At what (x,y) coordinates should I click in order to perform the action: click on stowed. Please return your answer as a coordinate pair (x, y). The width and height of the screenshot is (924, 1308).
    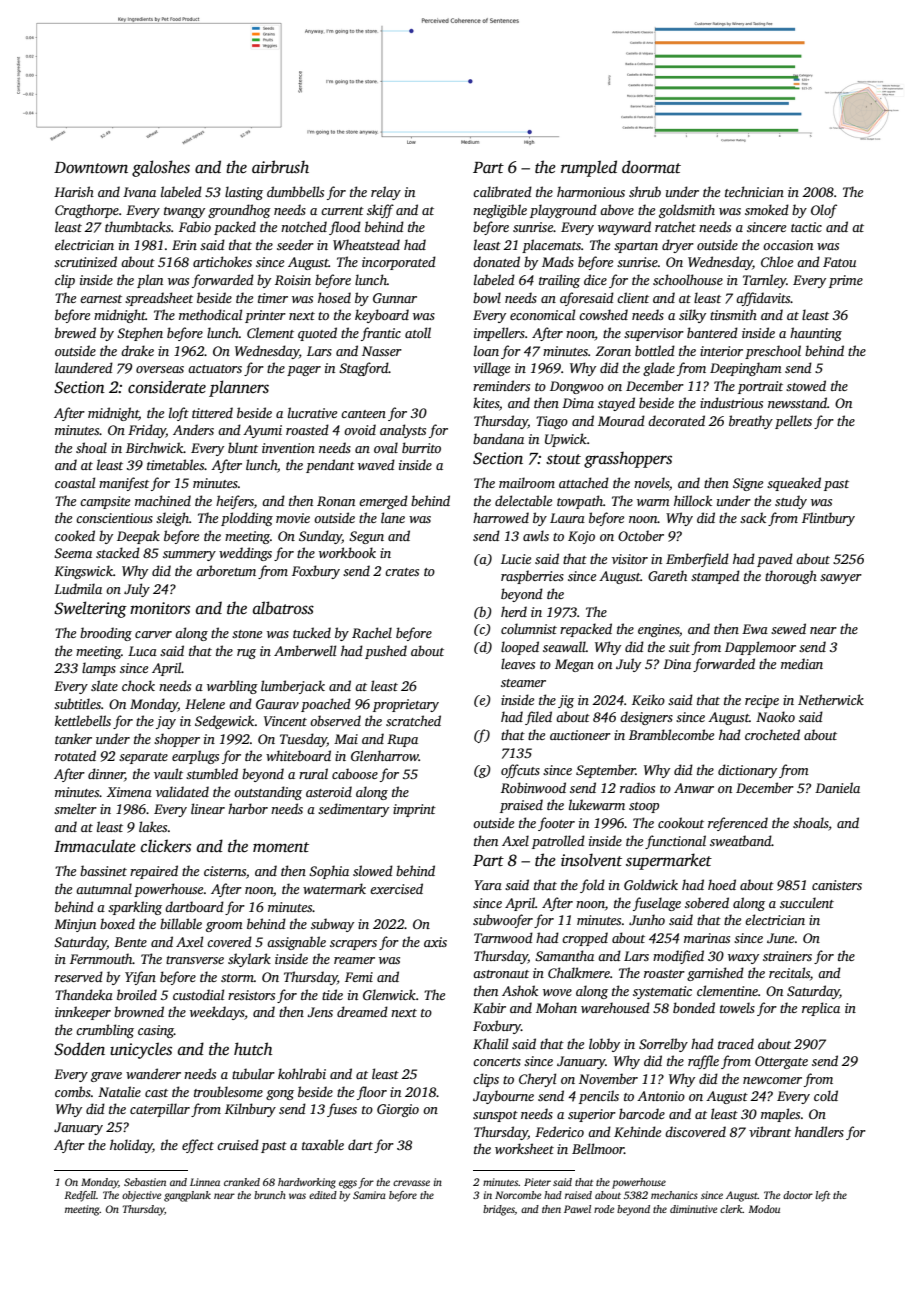
    Looking at the image, I should click on (806, 385).
